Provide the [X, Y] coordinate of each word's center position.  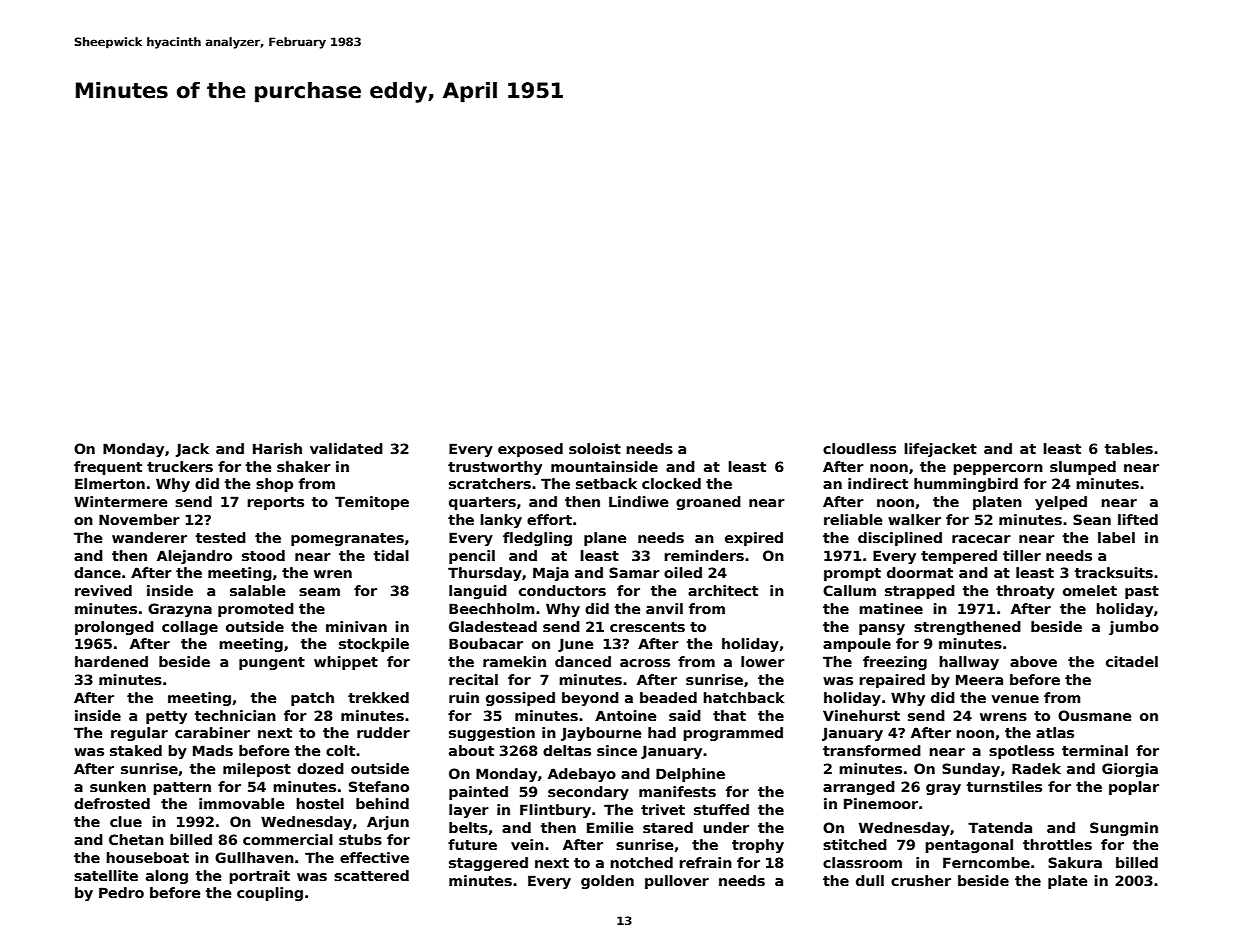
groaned [708, 503]
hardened [111, 661]
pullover [677, 882]
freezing [895, 663]
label [1116, 537]
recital [473, 679]
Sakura [1075, 862]
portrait [259, 877]
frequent [108, 468]
